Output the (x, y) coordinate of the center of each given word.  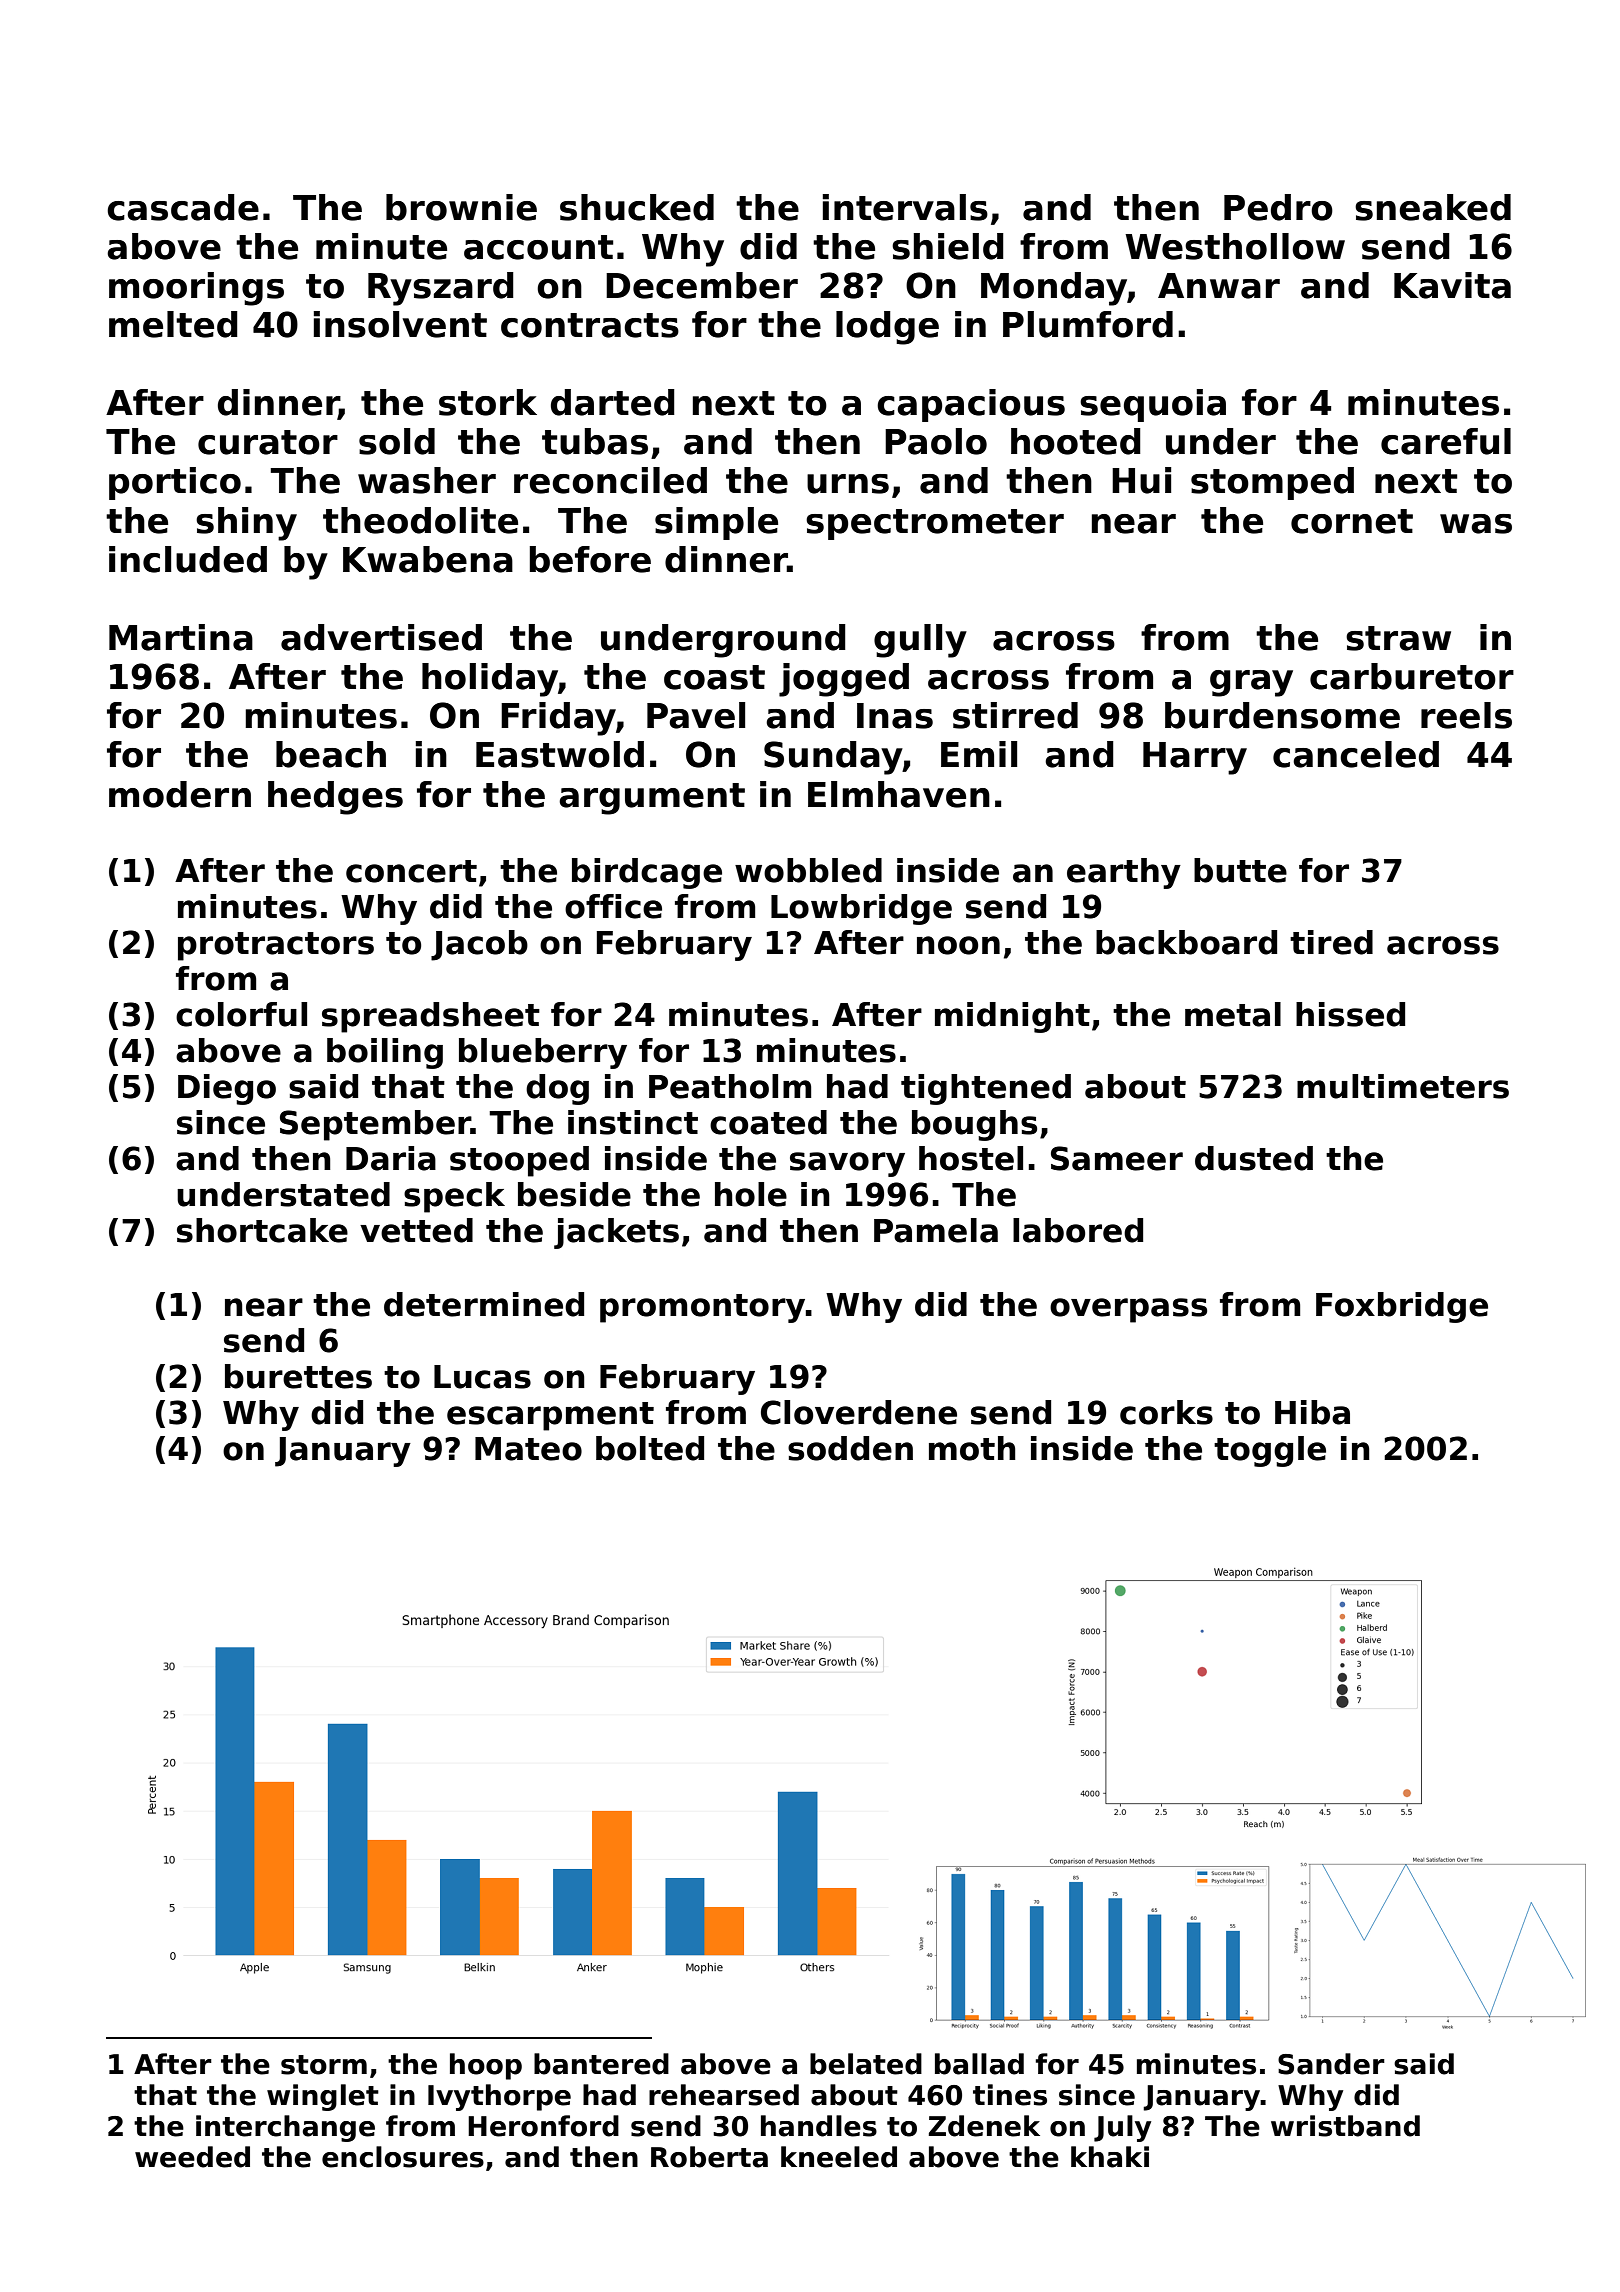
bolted (650, 1448)
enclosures (403, 2157)
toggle (1270, 1451)
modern (180, 794)
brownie (461, 207)
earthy (1124, 873)
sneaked (1433, 207)
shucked (637, 207)
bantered (601, 2064)
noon (958, 945)
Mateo (528, 1449)
